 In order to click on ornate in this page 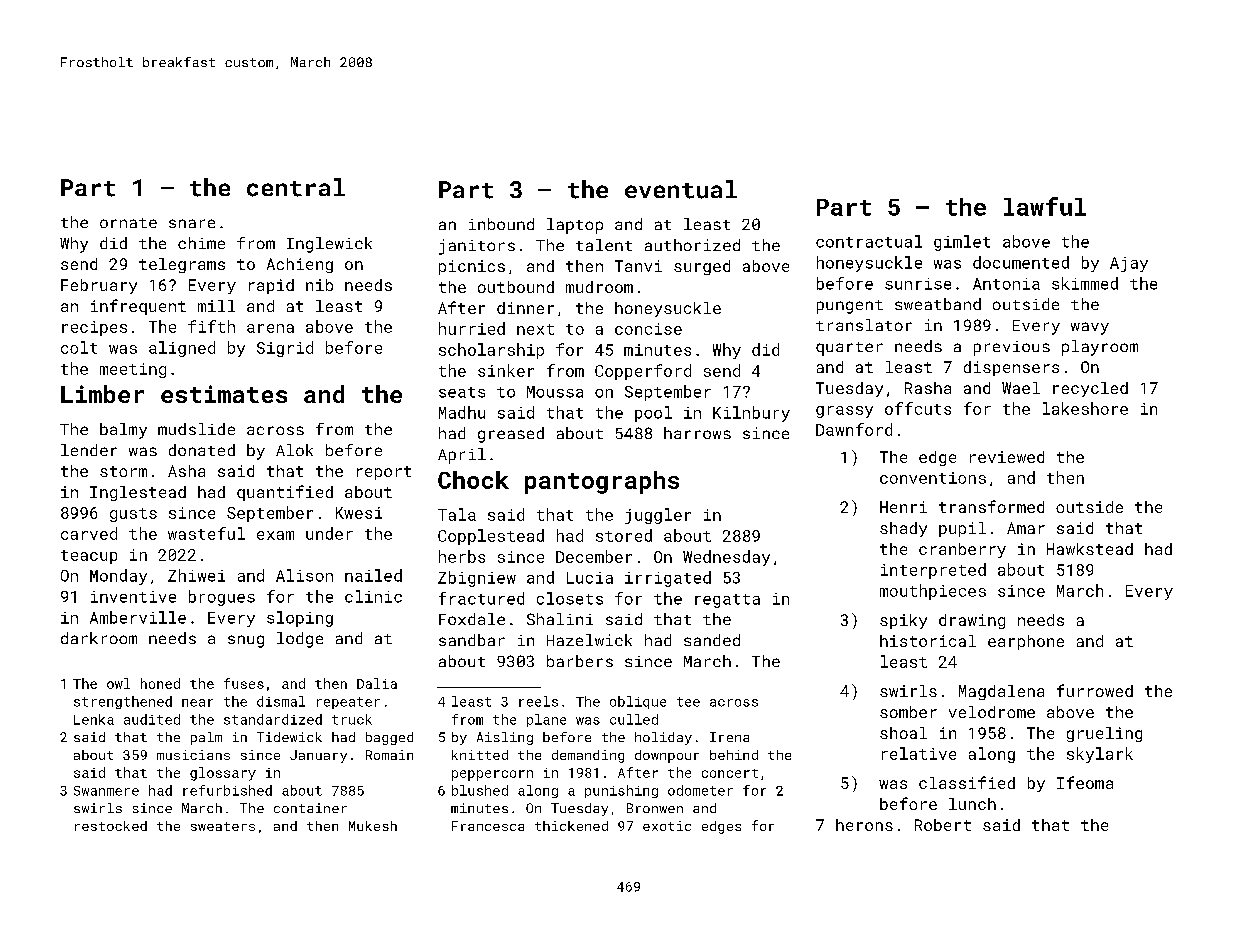, I will do `click(128, 223)`.
